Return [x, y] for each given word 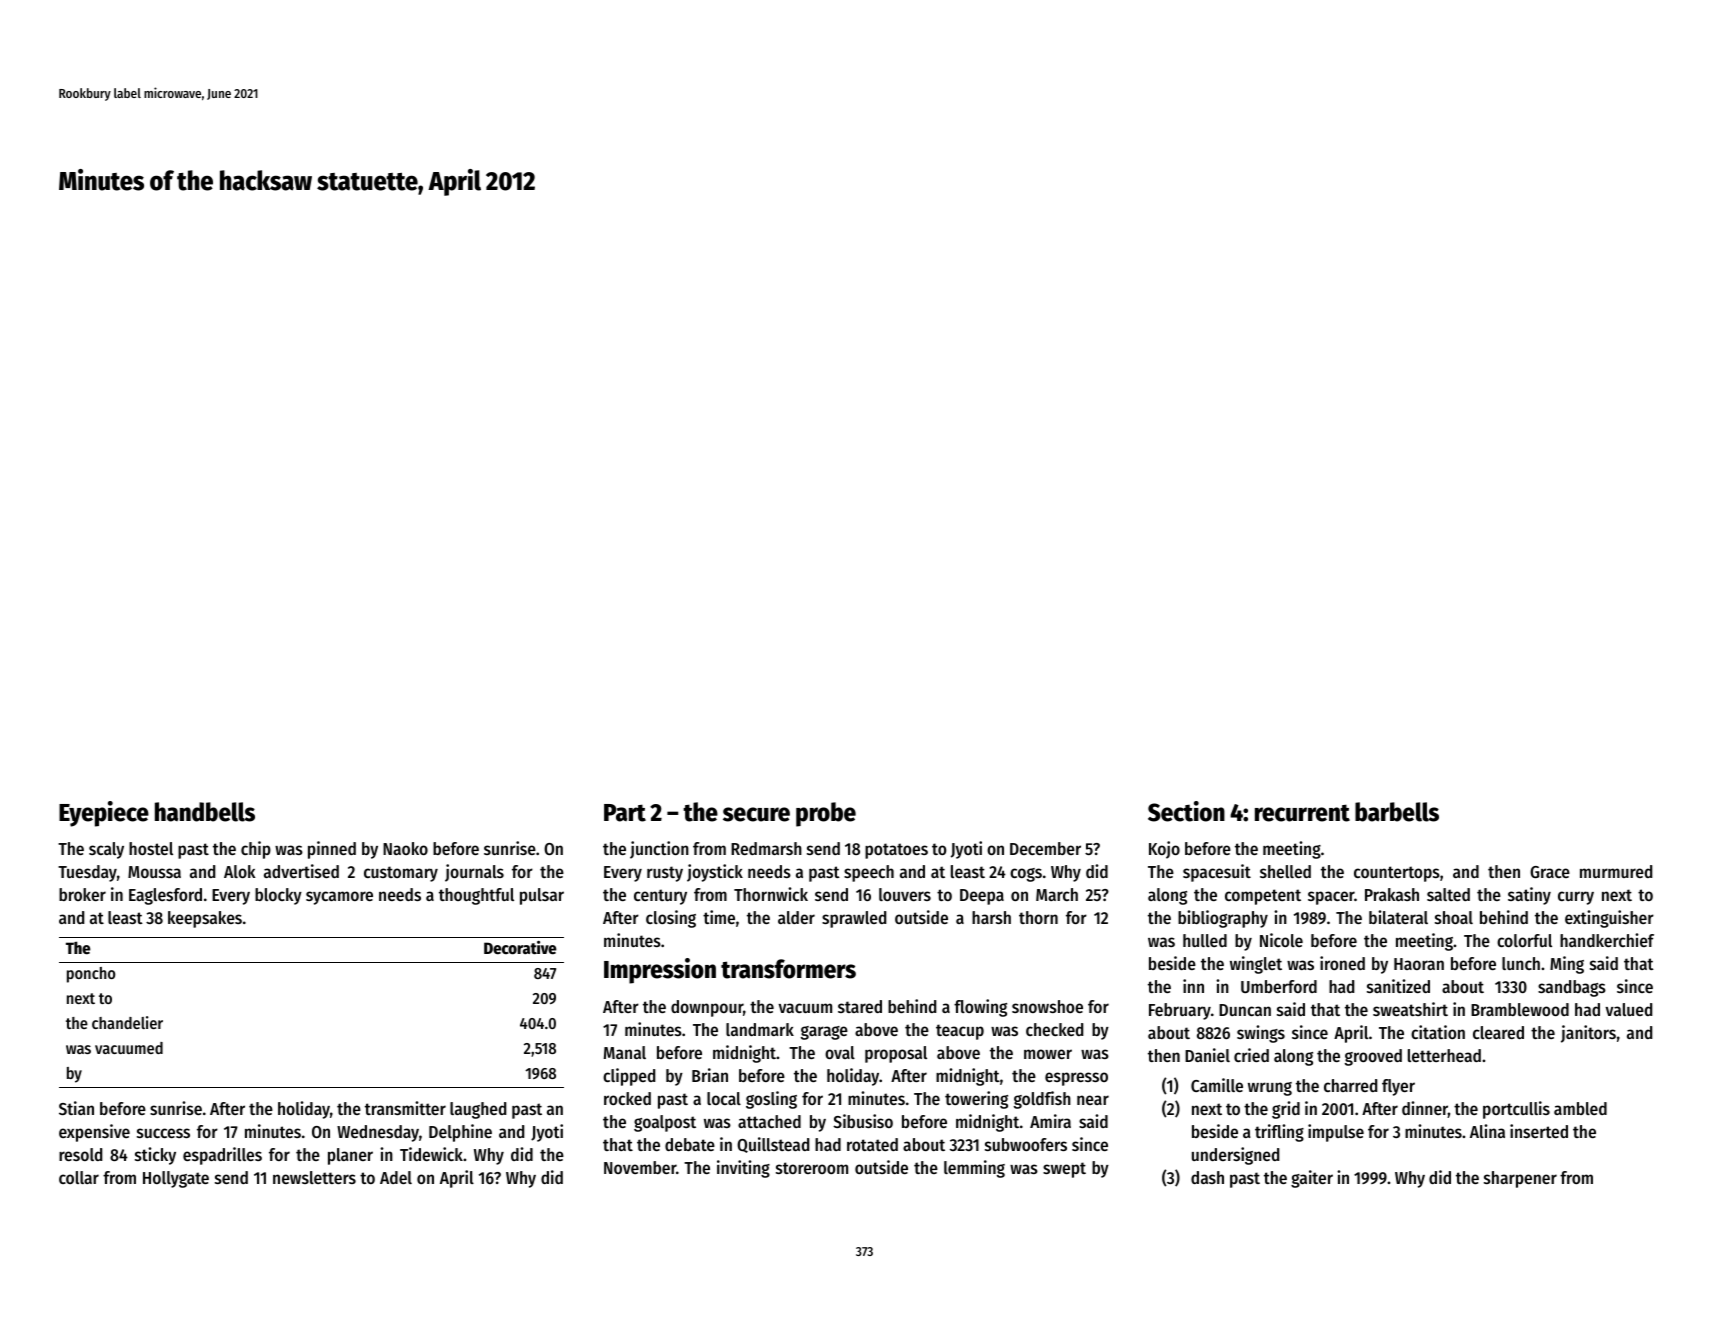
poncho [91, 975]
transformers [788, 969]
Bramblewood [1520, 1009]
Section [1186, 811]
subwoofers [1026, 1144]
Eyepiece [104, 814]
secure [756, 814]
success [163, 1133]
